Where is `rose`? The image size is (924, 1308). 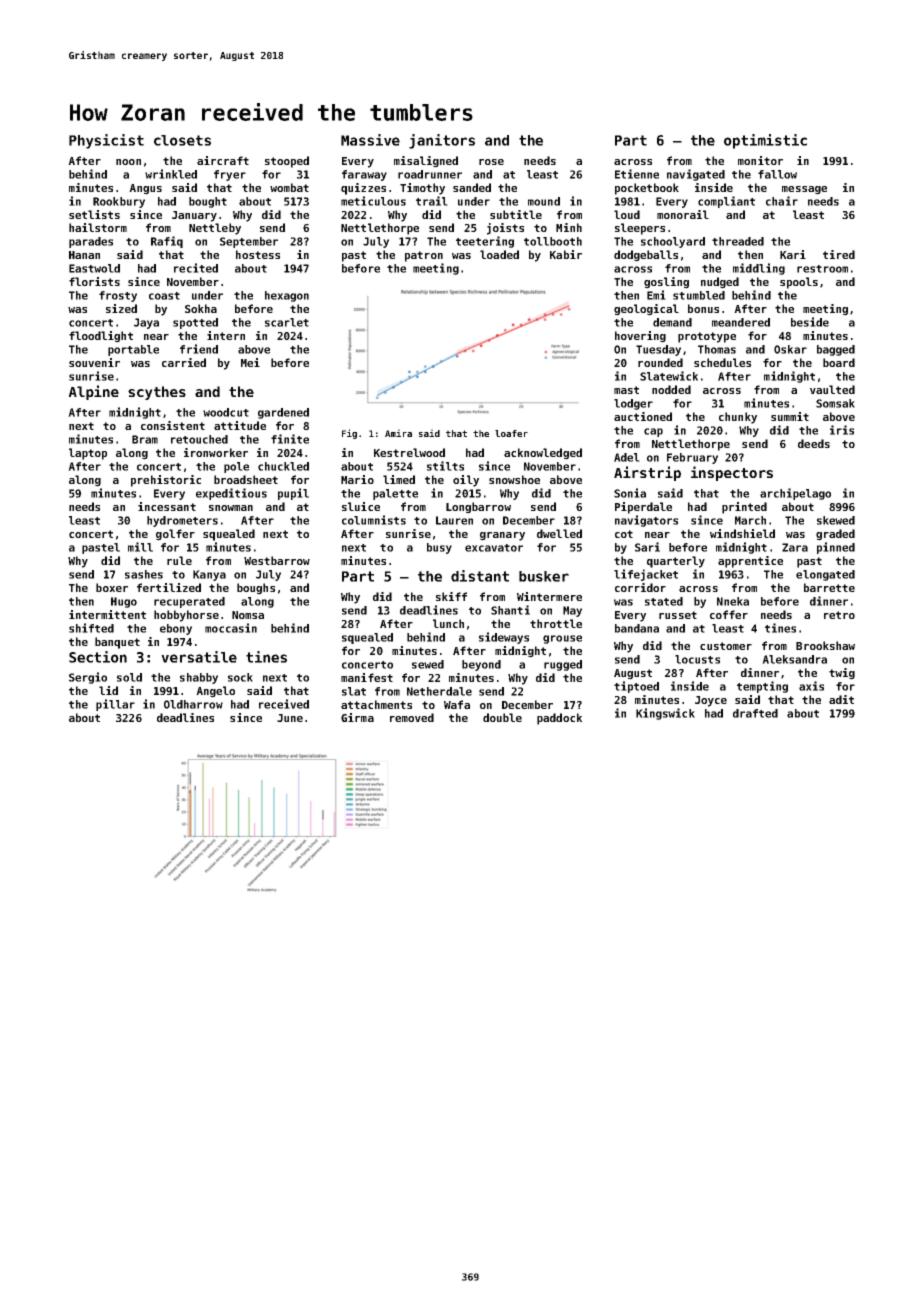 rose is located at coordinates (491, 162).
